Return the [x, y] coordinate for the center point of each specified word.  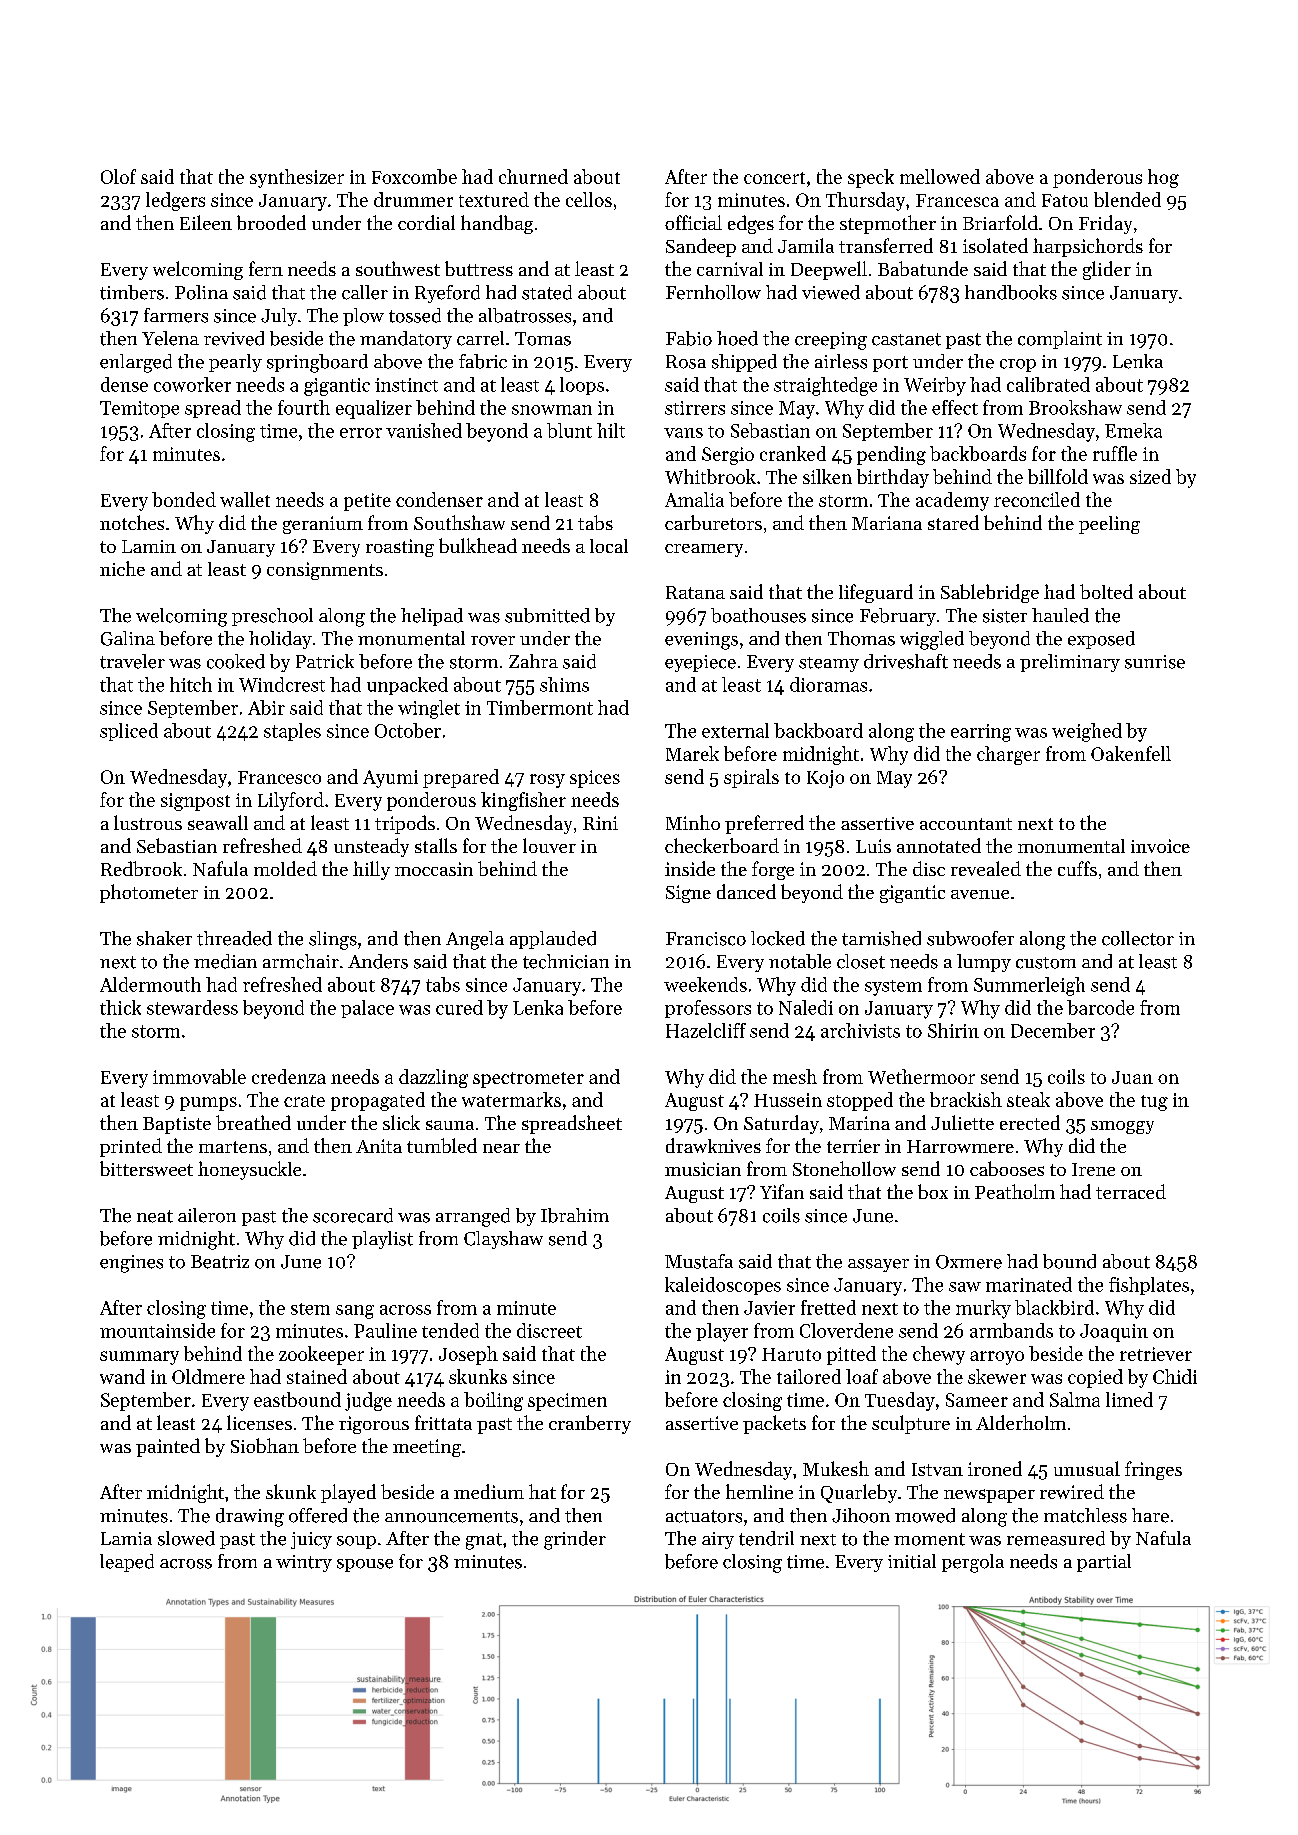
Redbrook [141, 868]
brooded [271, 222]
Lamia [126, 1538]
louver [549, 845]
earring [981, 733]
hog [1163, 178]
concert [774, 178]
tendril [766, 1538]
